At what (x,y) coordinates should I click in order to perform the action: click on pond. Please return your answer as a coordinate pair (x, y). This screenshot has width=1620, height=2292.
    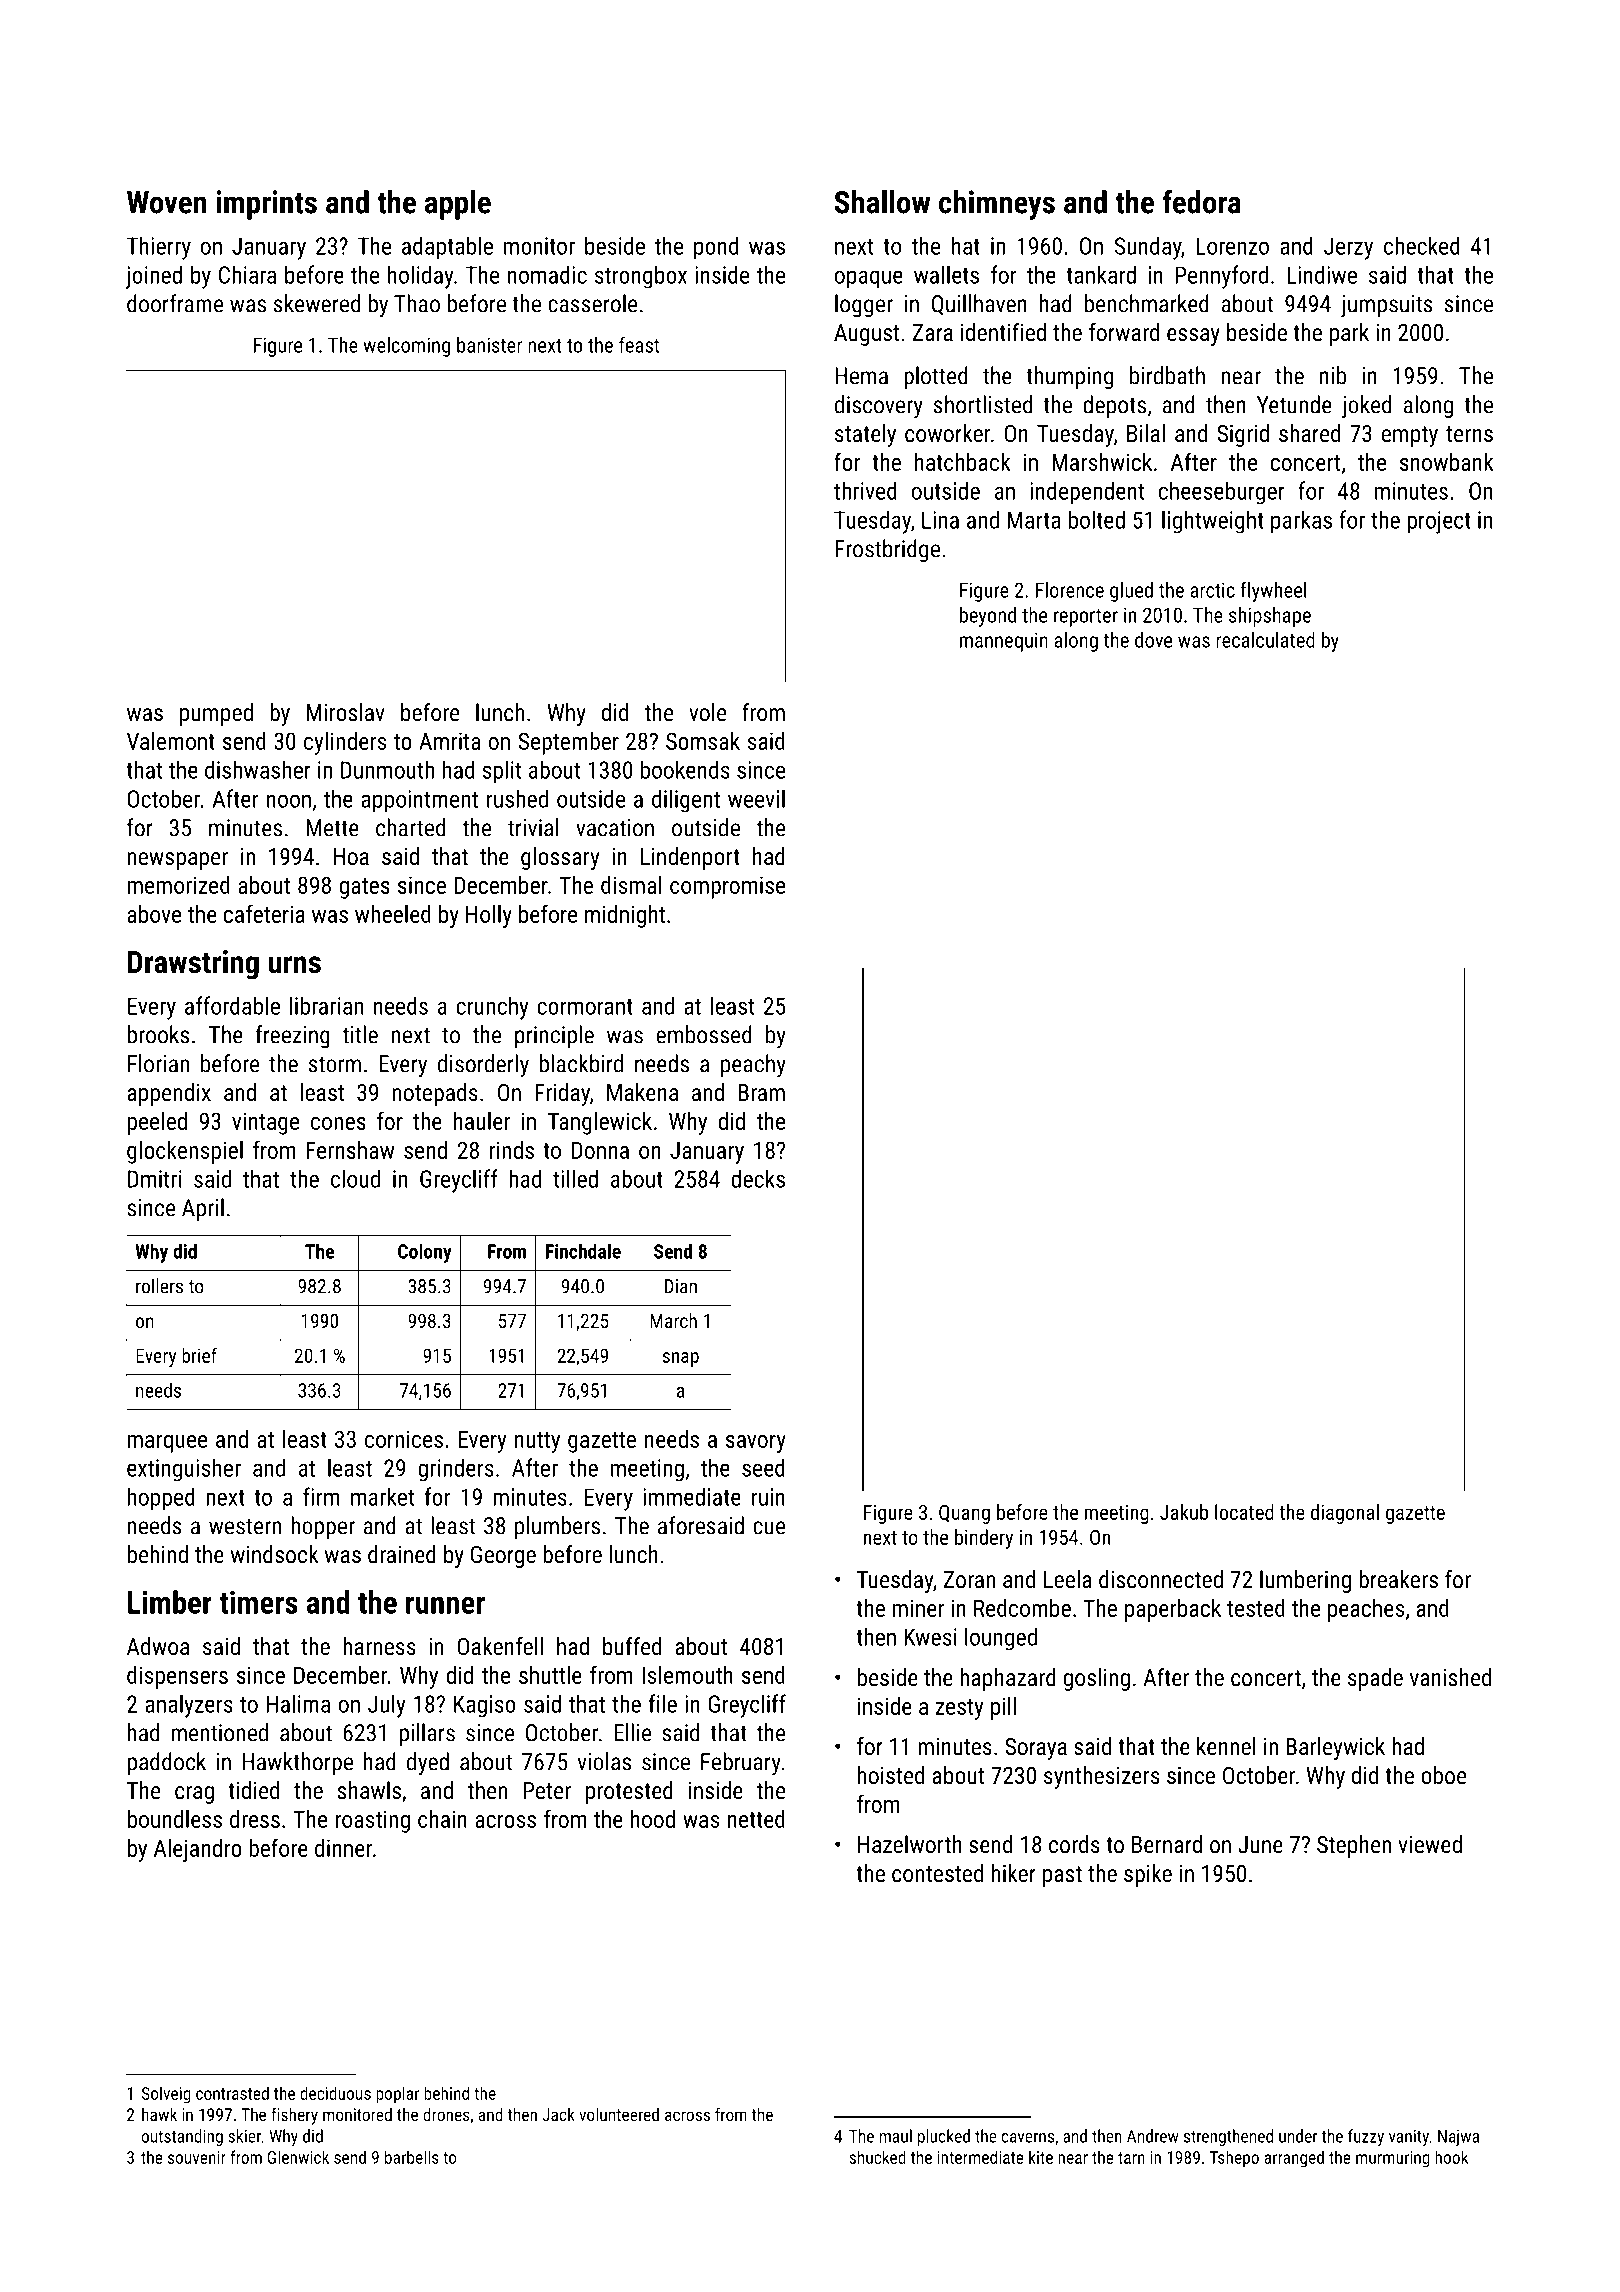
    Looking at the image, I should click on (716, 248).
